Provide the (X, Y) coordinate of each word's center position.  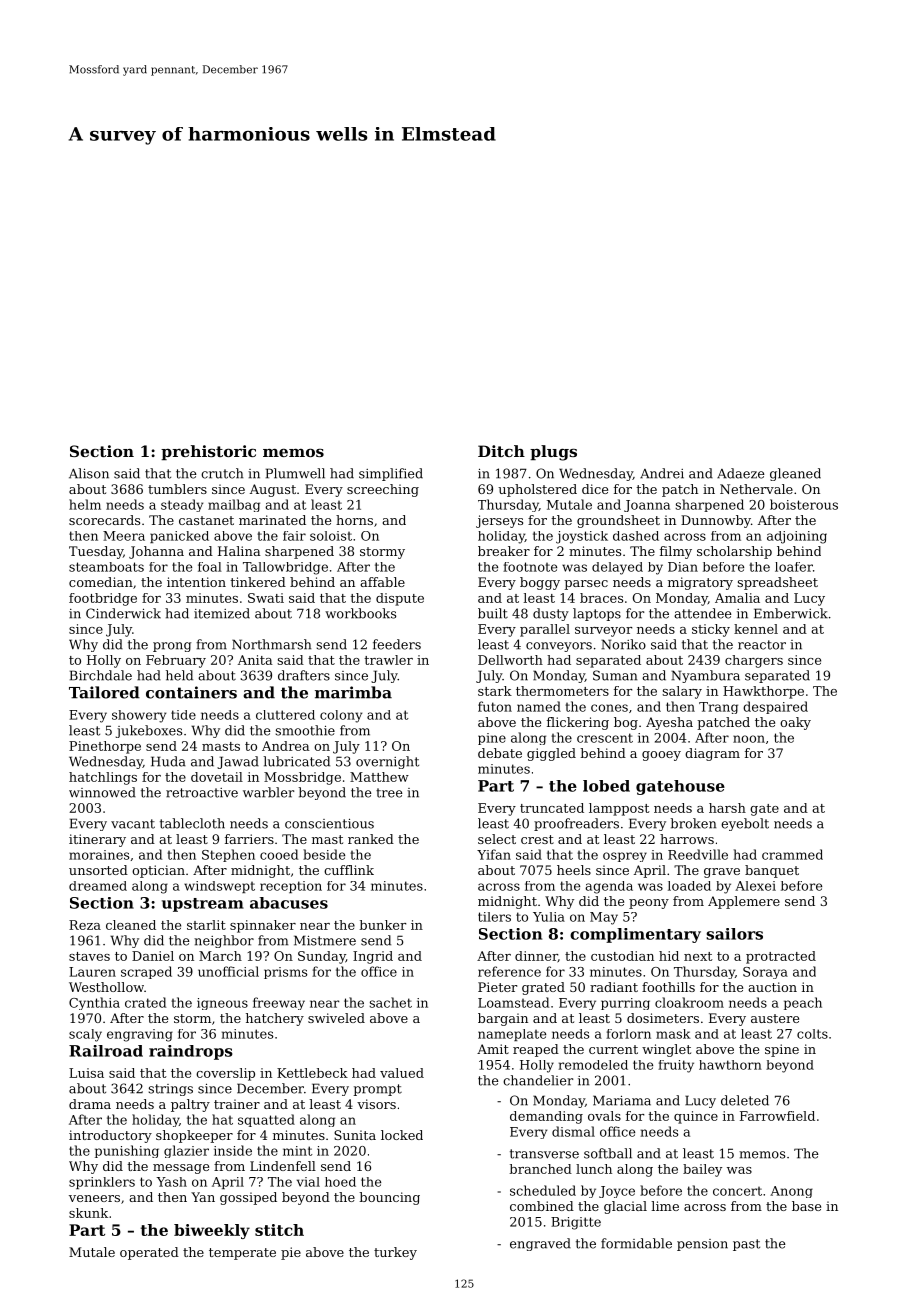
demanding (546, 1117)
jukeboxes (149, 731)
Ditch (501, 451)
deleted (745, 1100)
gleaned (795, 474)
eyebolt (745, 824)
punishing (127, 1151)
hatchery (275, 1019)
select (497, 839)
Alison (89, 473)
